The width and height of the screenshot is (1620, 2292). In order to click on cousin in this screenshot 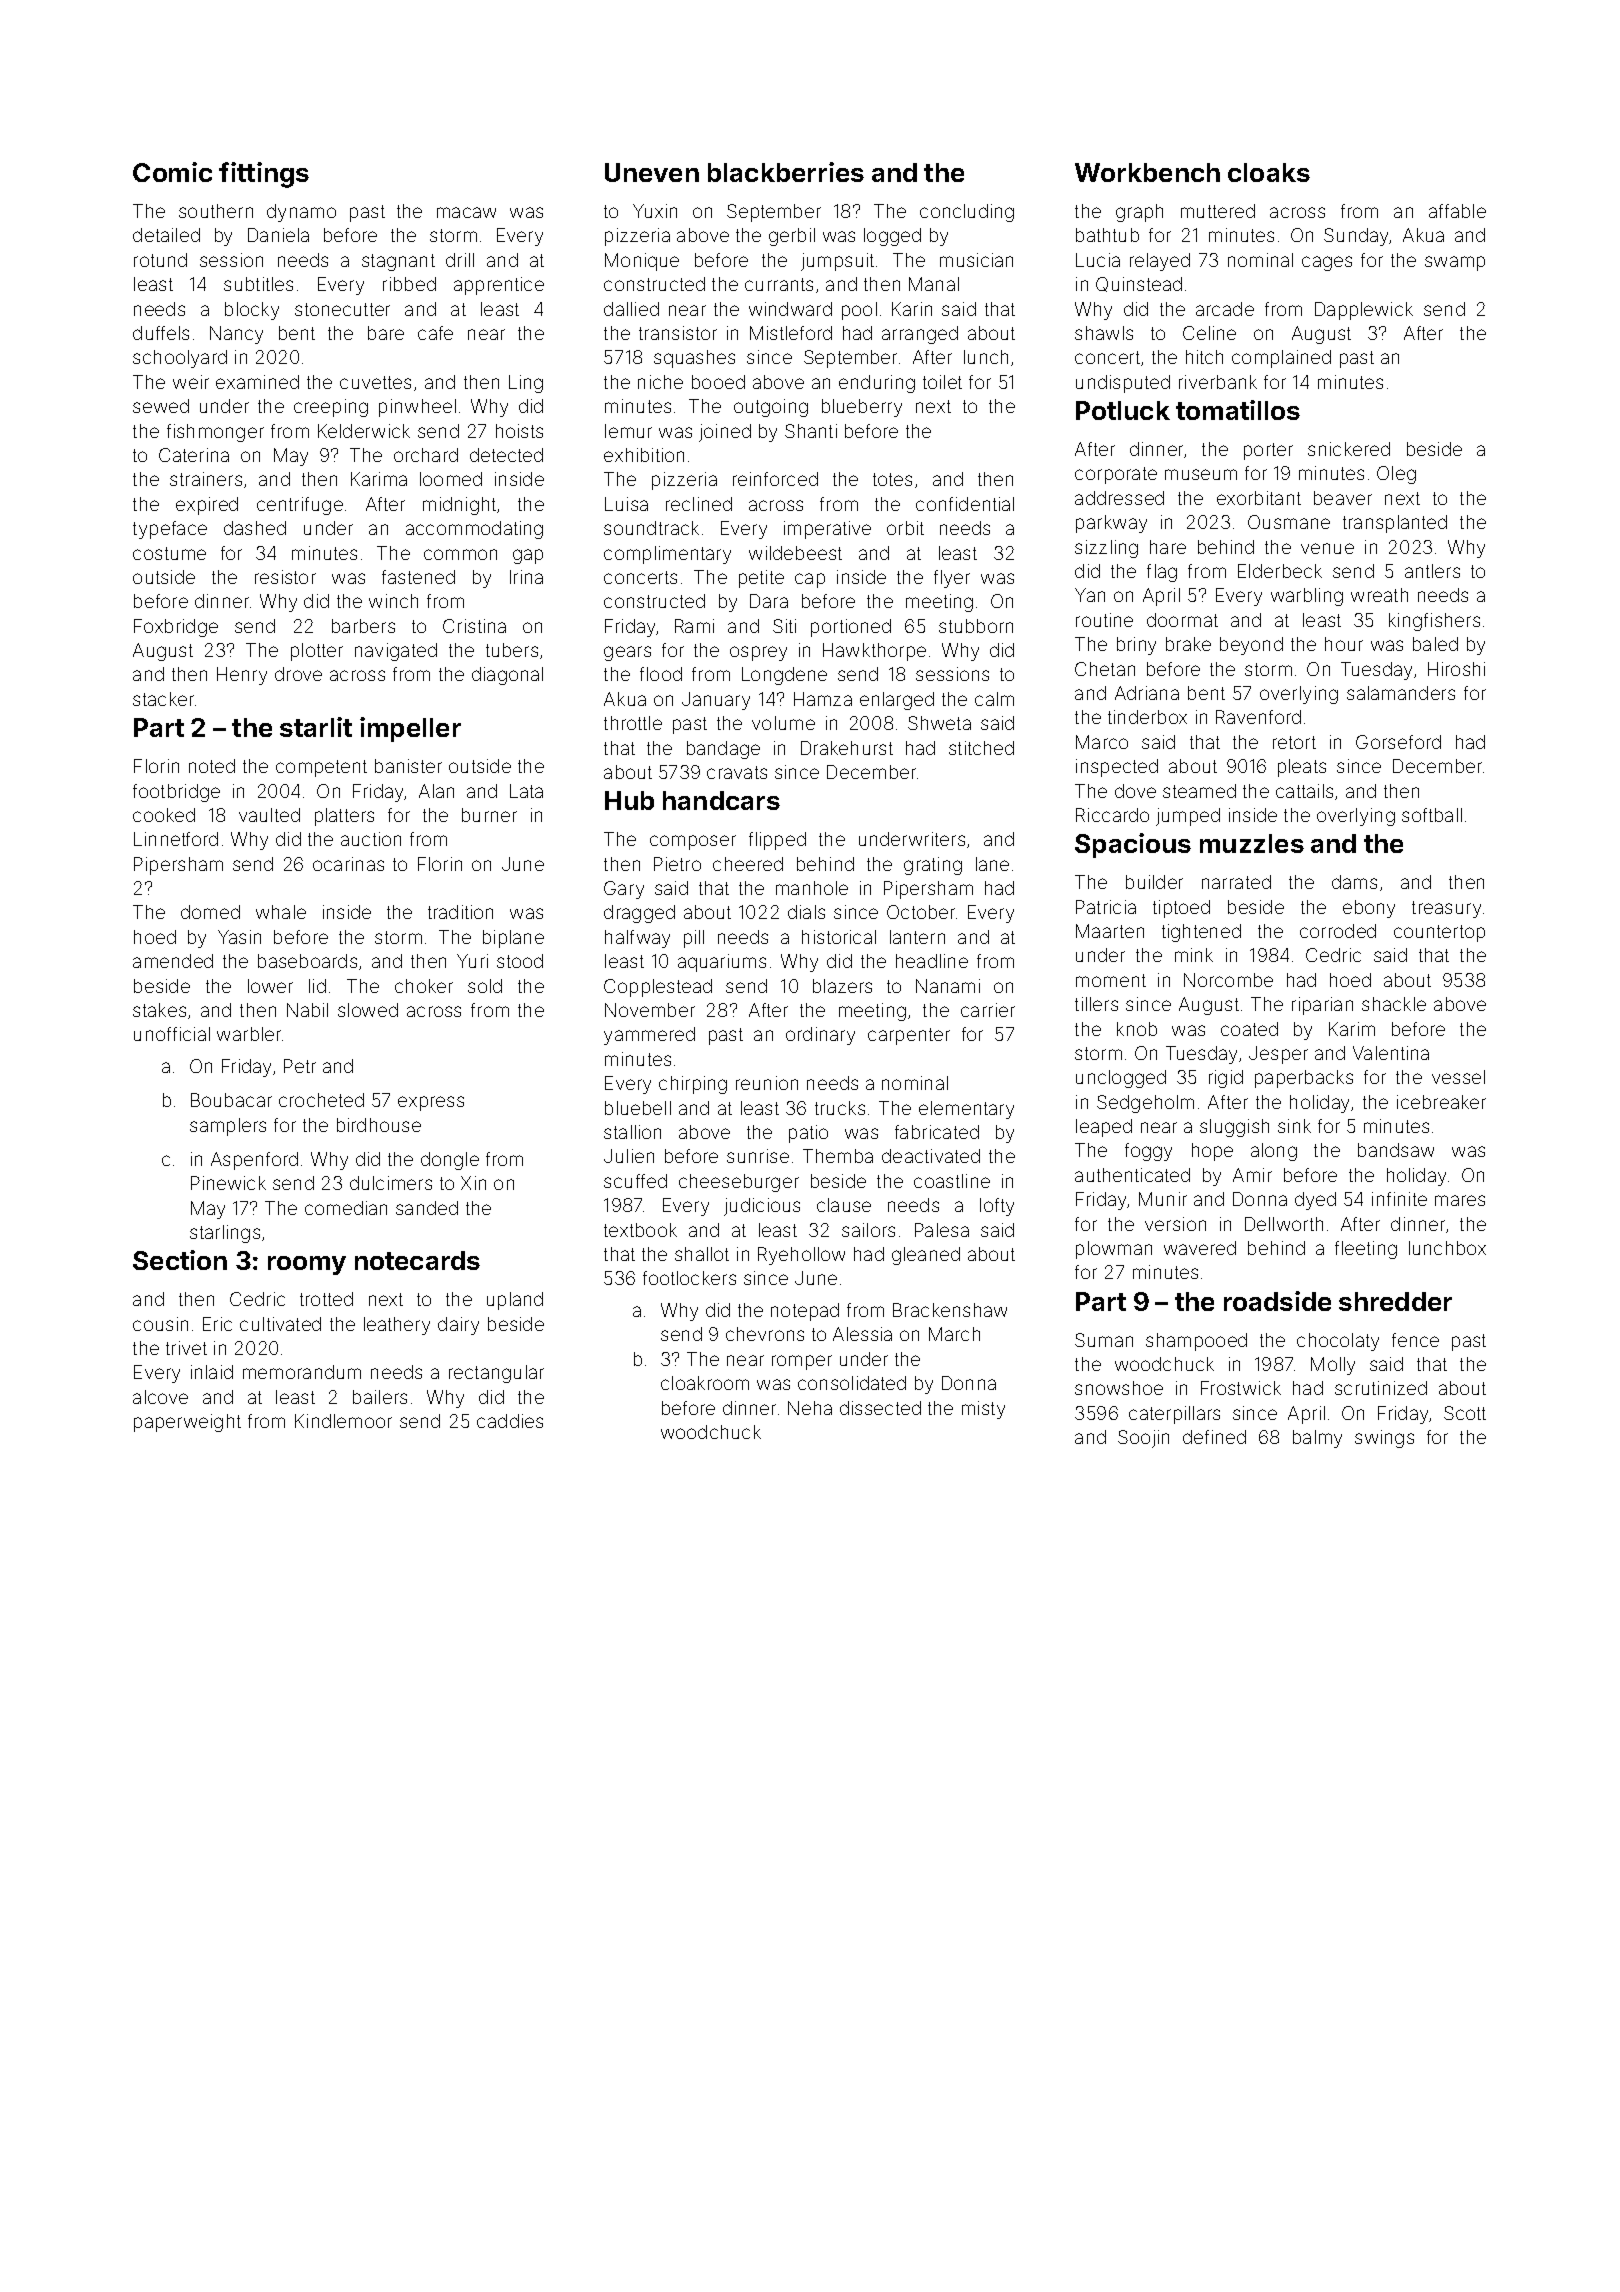, I will do `click(160, 1324)`.
